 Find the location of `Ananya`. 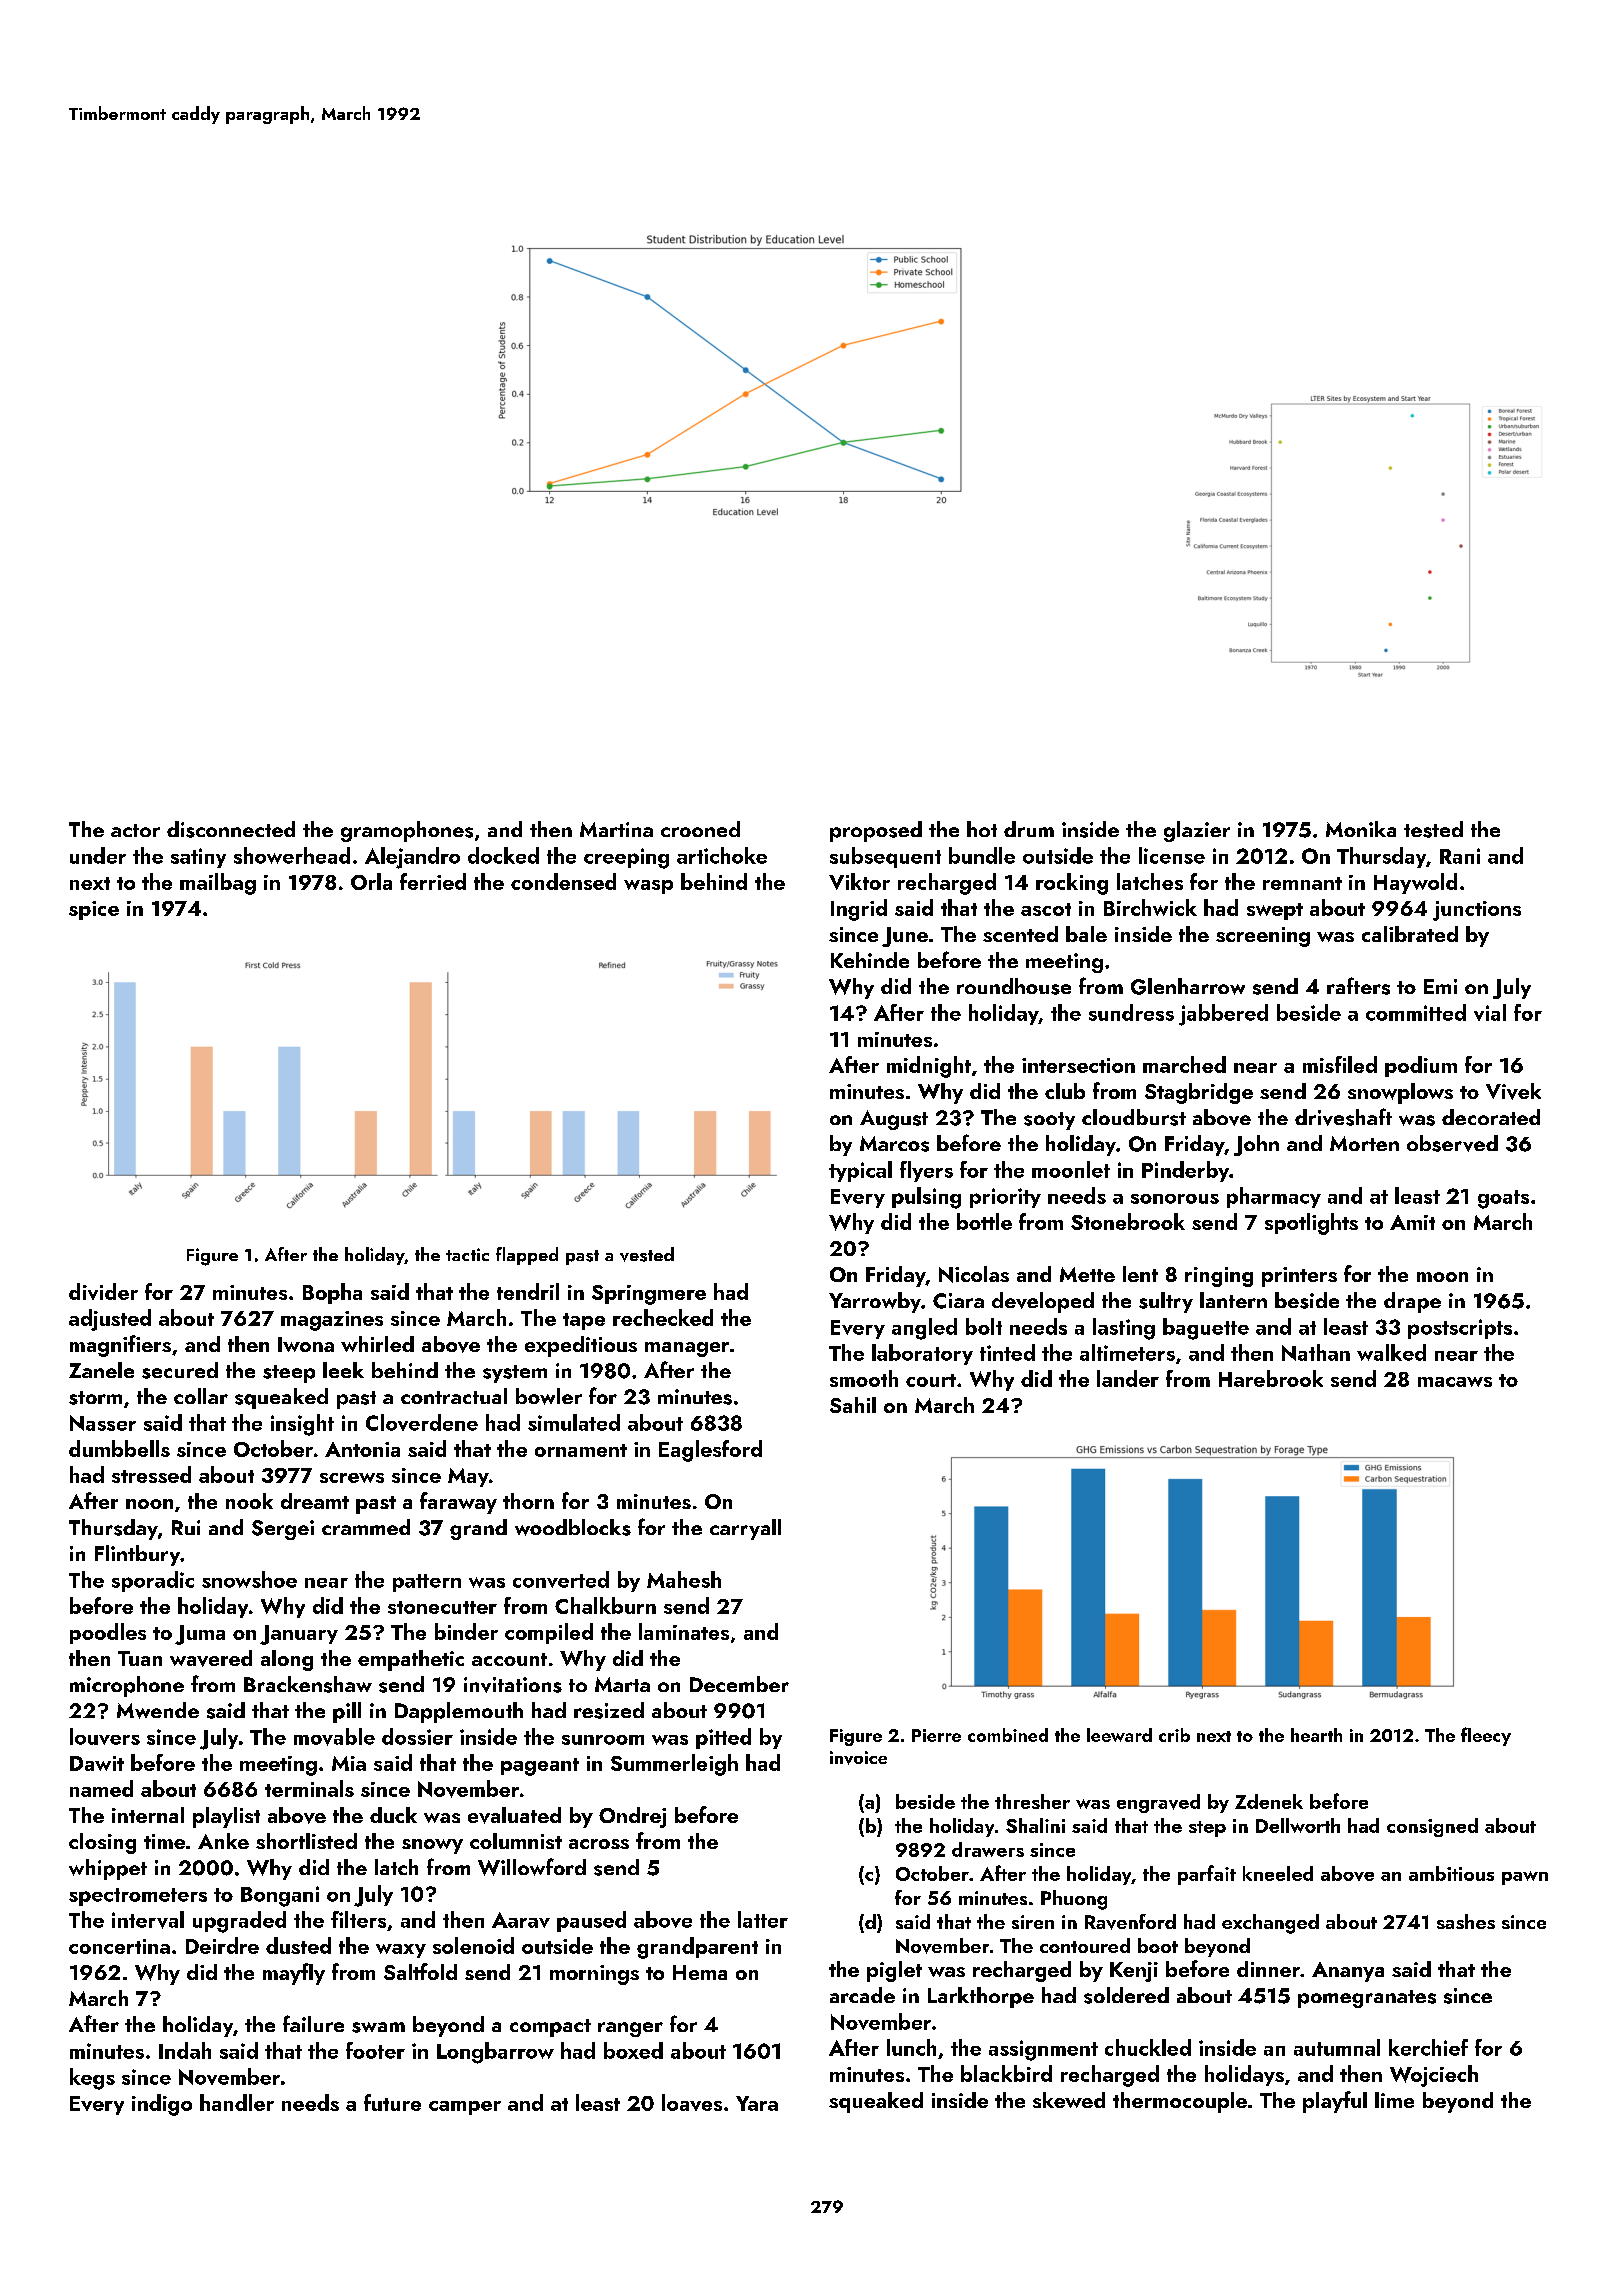

Ananya is located at coordinates (1348, 1972).
